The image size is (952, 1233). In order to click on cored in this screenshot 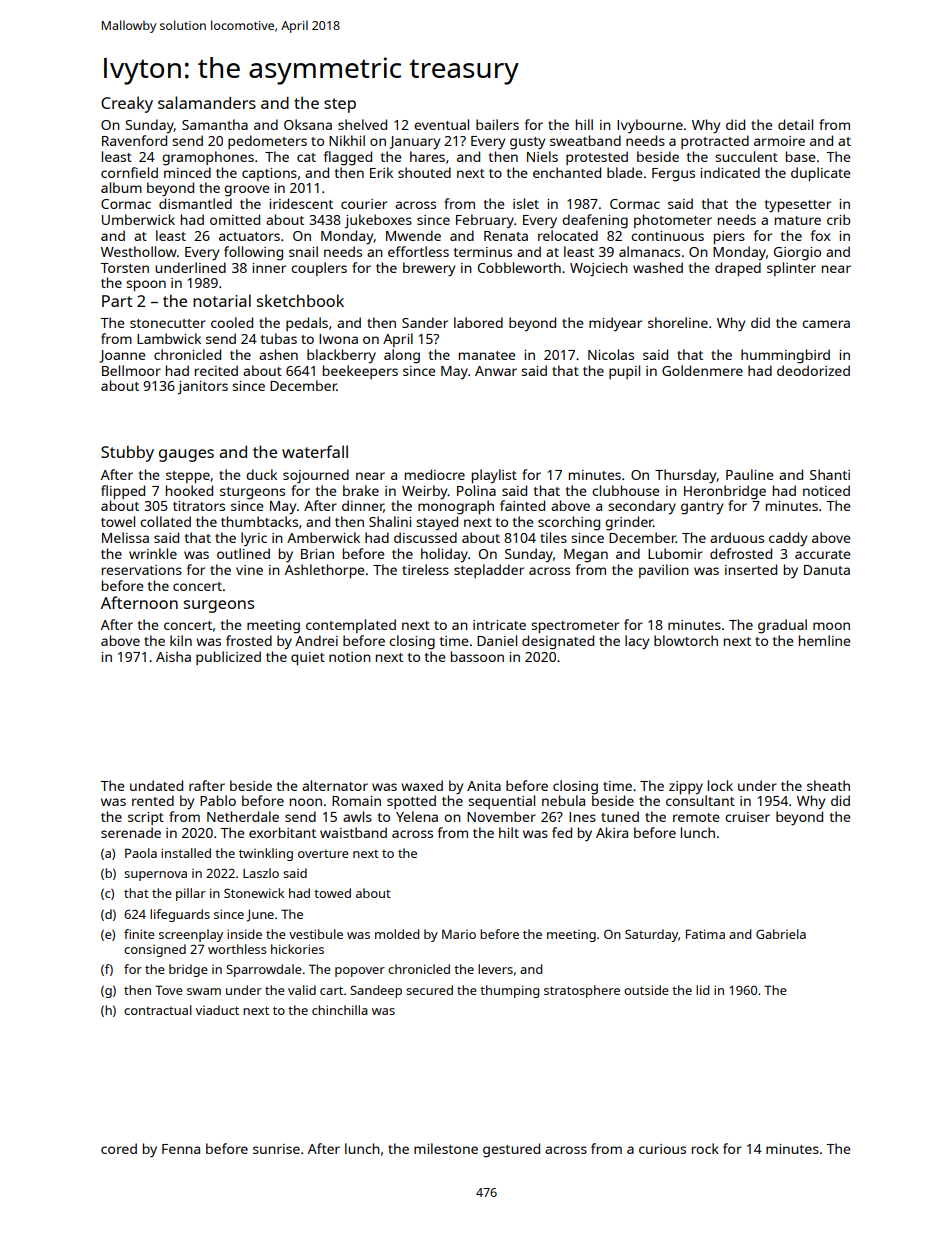, I will do `click(119, 1148)`.
